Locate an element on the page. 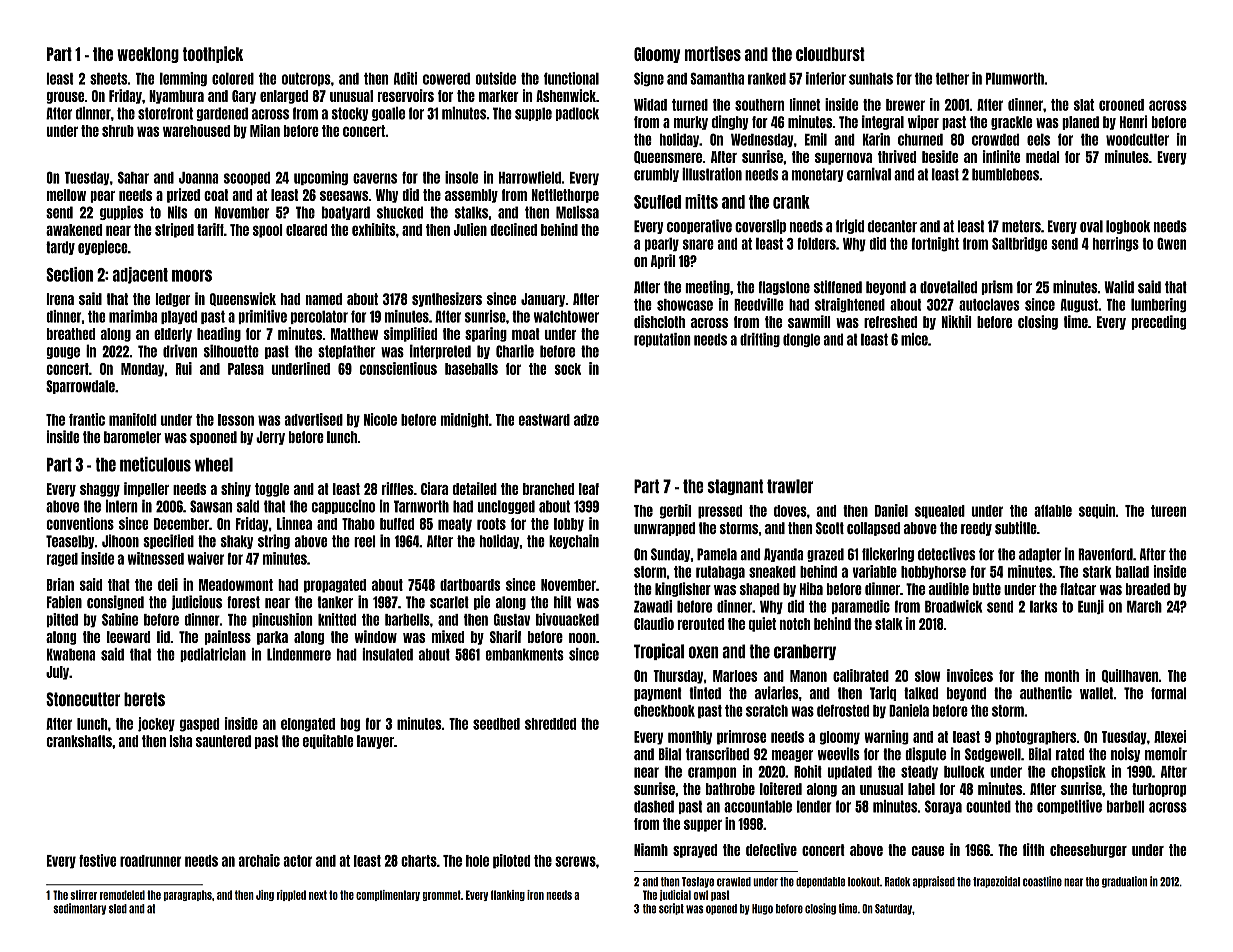  script is located at coordinates (671, 909).
